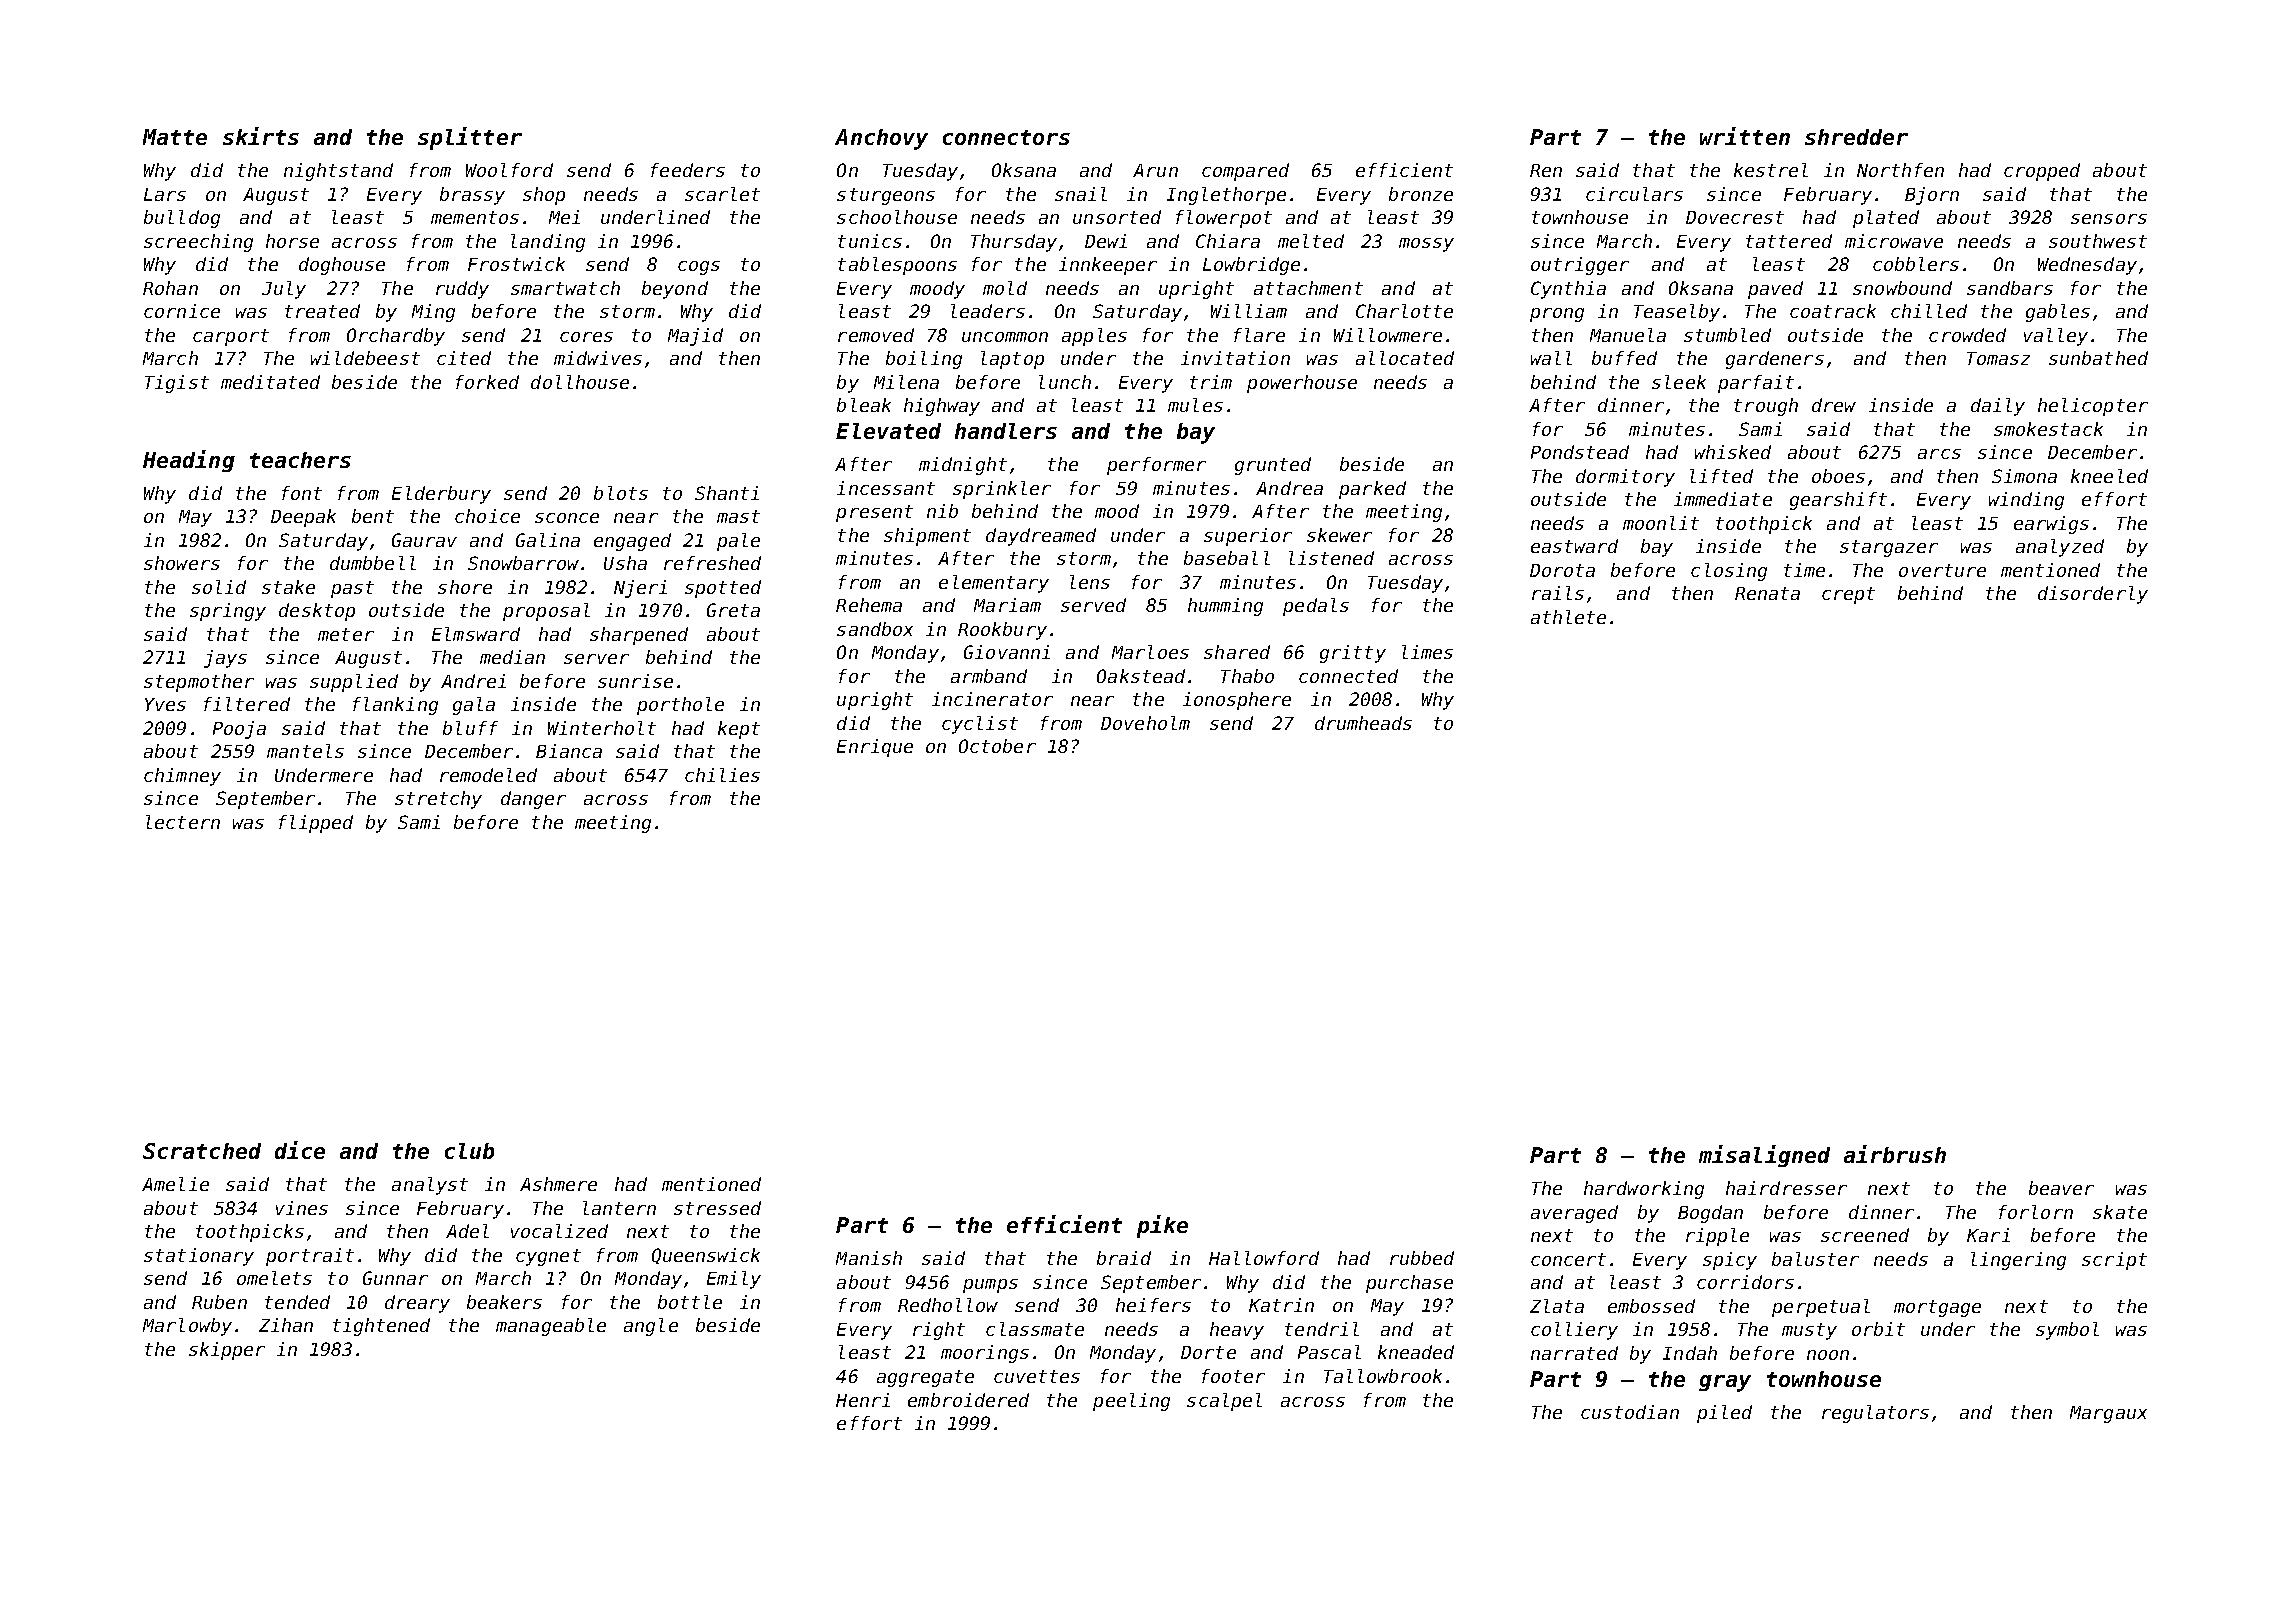 This screenshot has width=2292, height=1620. What do you see at coordinates (1856, 137) in the screenshot?
I see `shredder` at bounding box center [1856, 137].
